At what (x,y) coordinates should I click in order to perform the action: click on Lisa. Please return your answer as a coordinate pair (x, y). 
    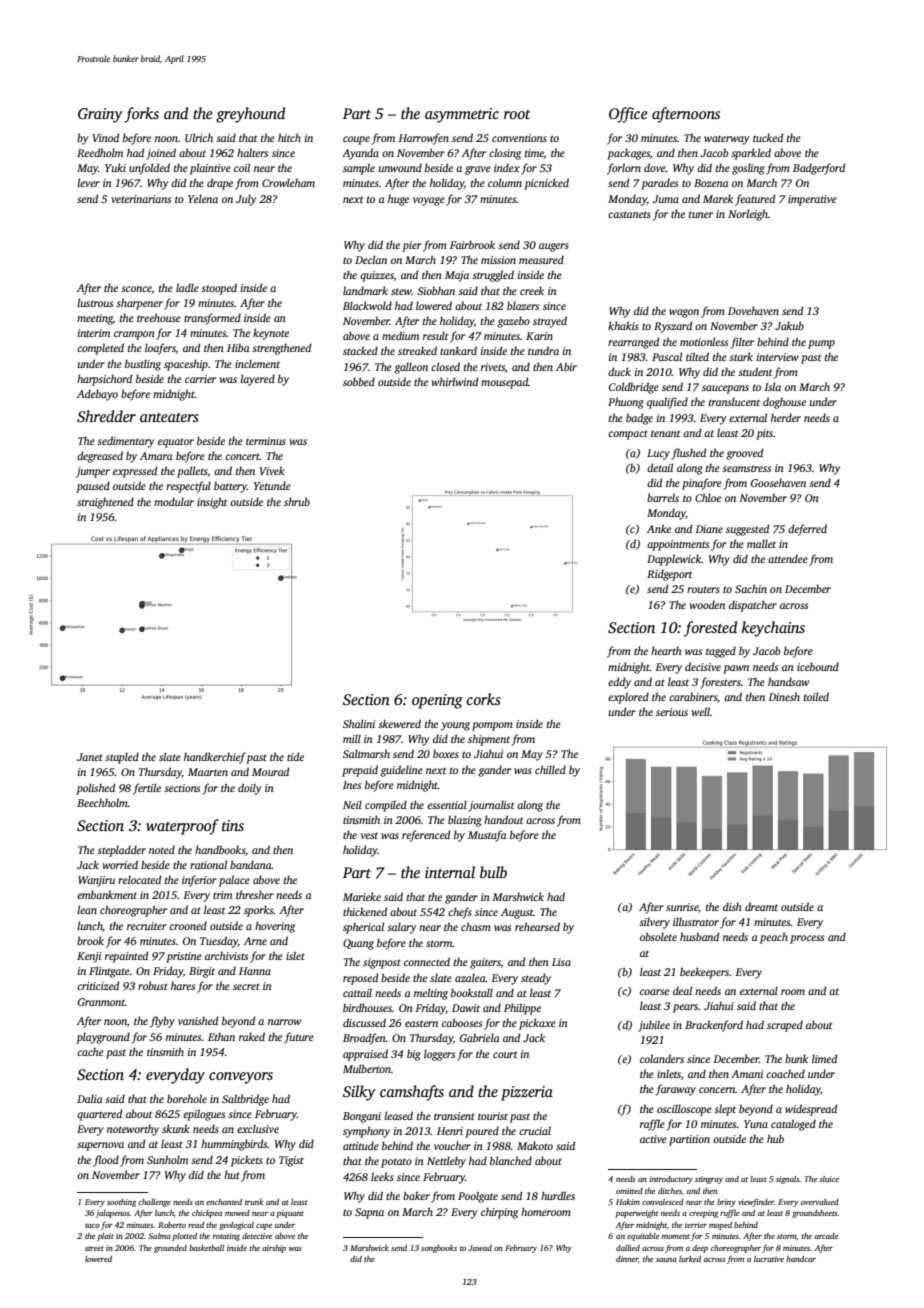
    Looking at the image, I should click on (561, 962).
